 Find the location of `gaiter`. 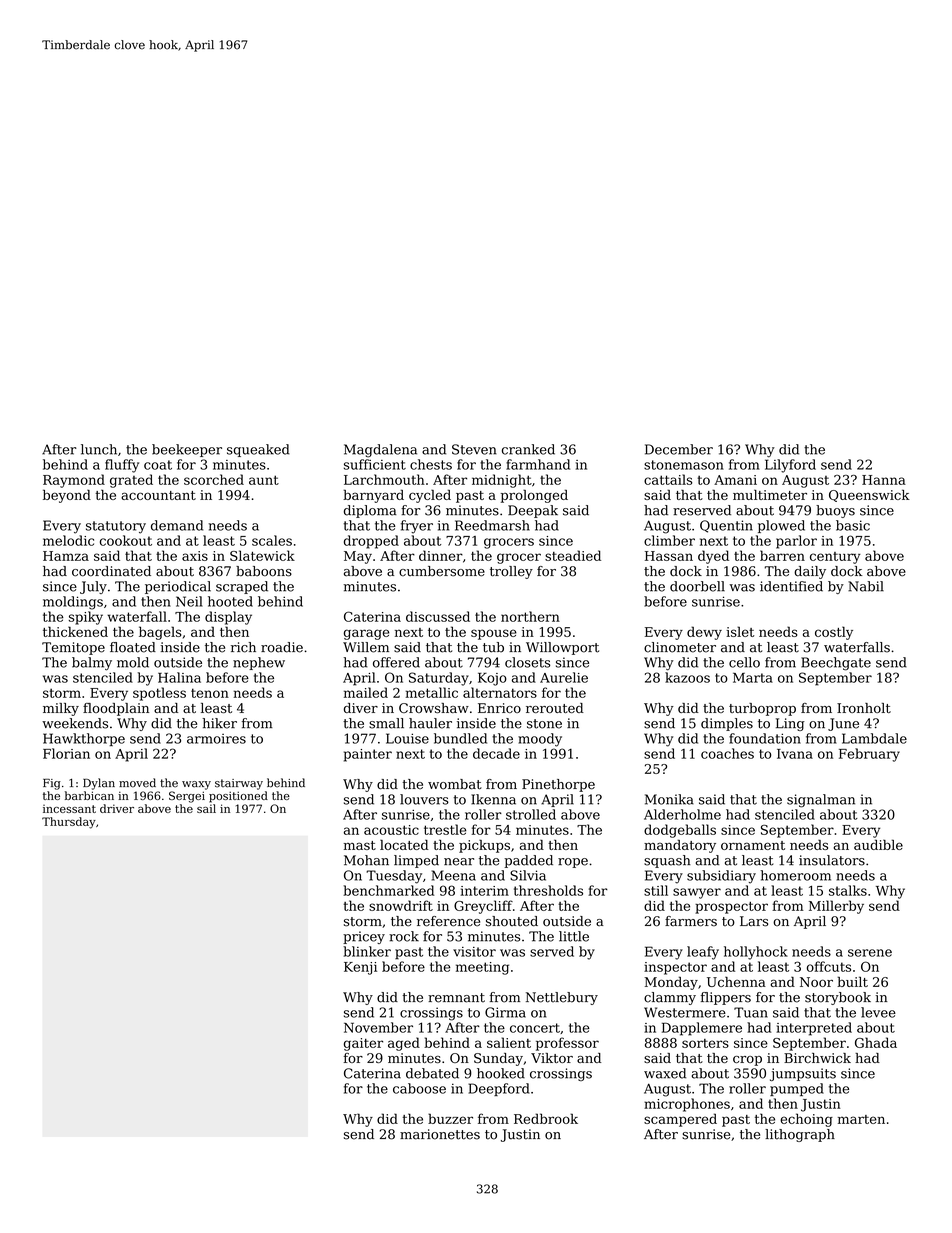

gaiter is located at coordinates (363, 1044).
